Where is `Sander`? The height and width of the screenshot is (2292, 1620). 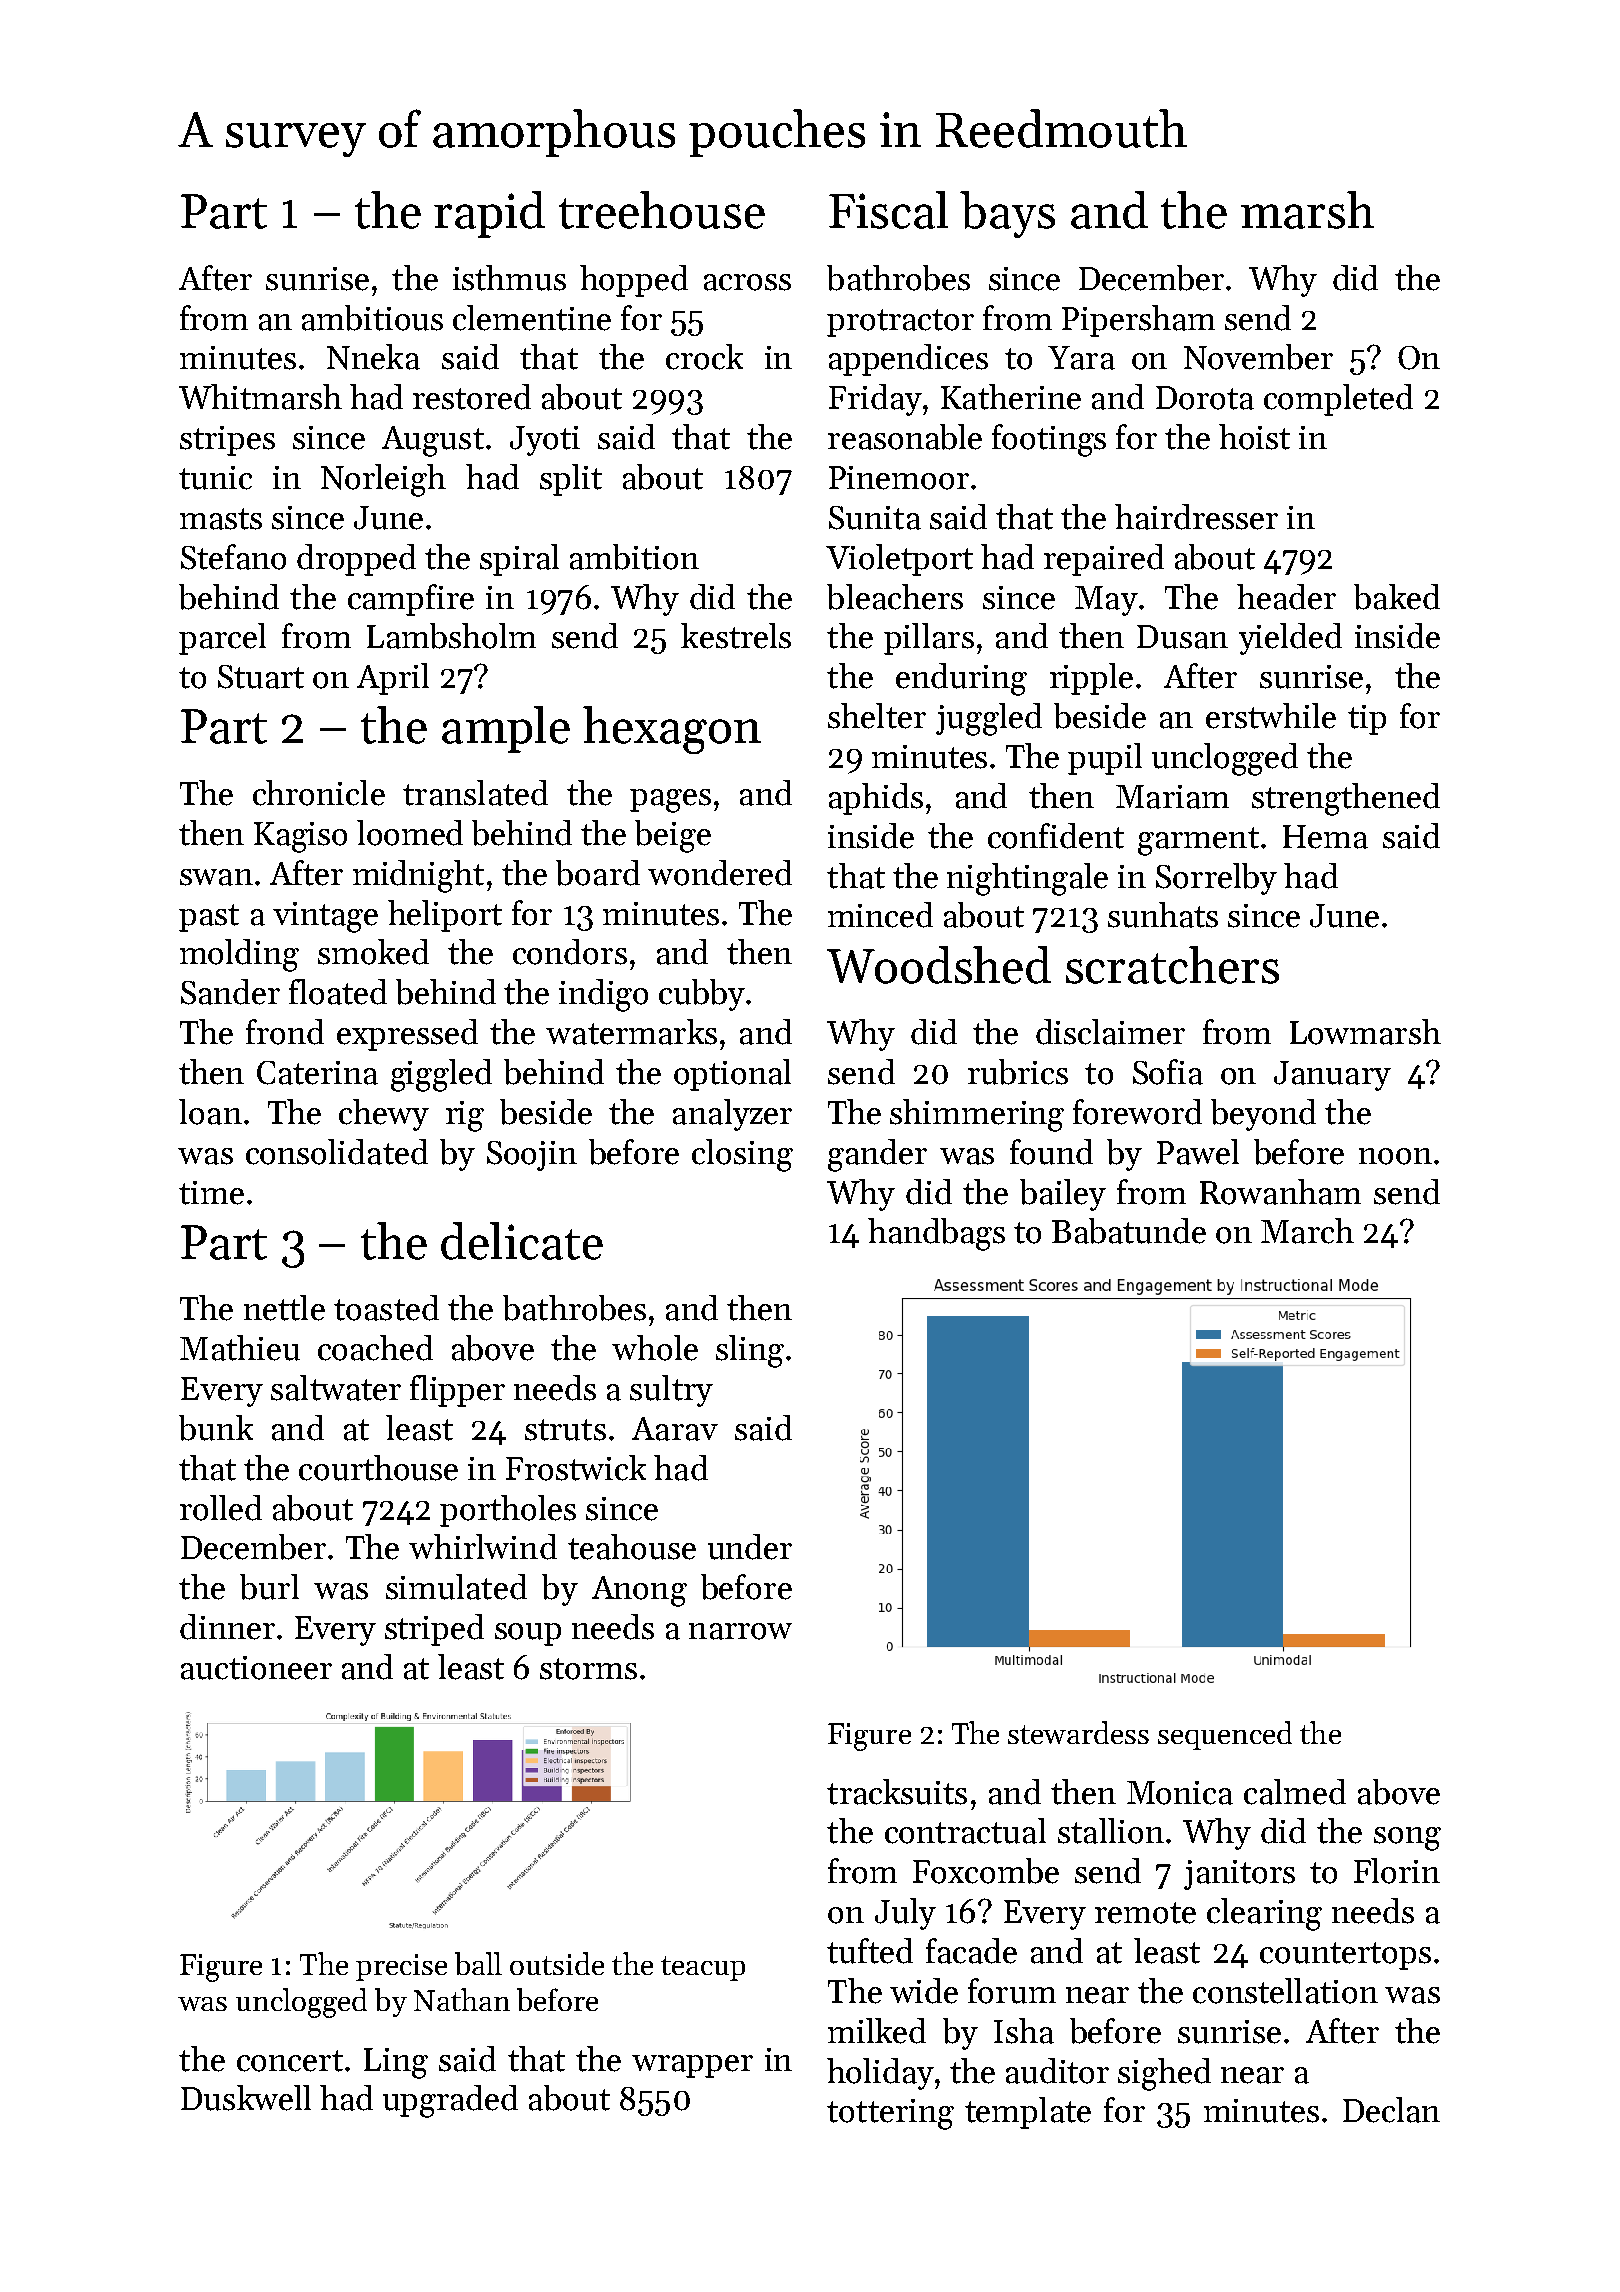
Sander is located at coordinates (230, 992).
